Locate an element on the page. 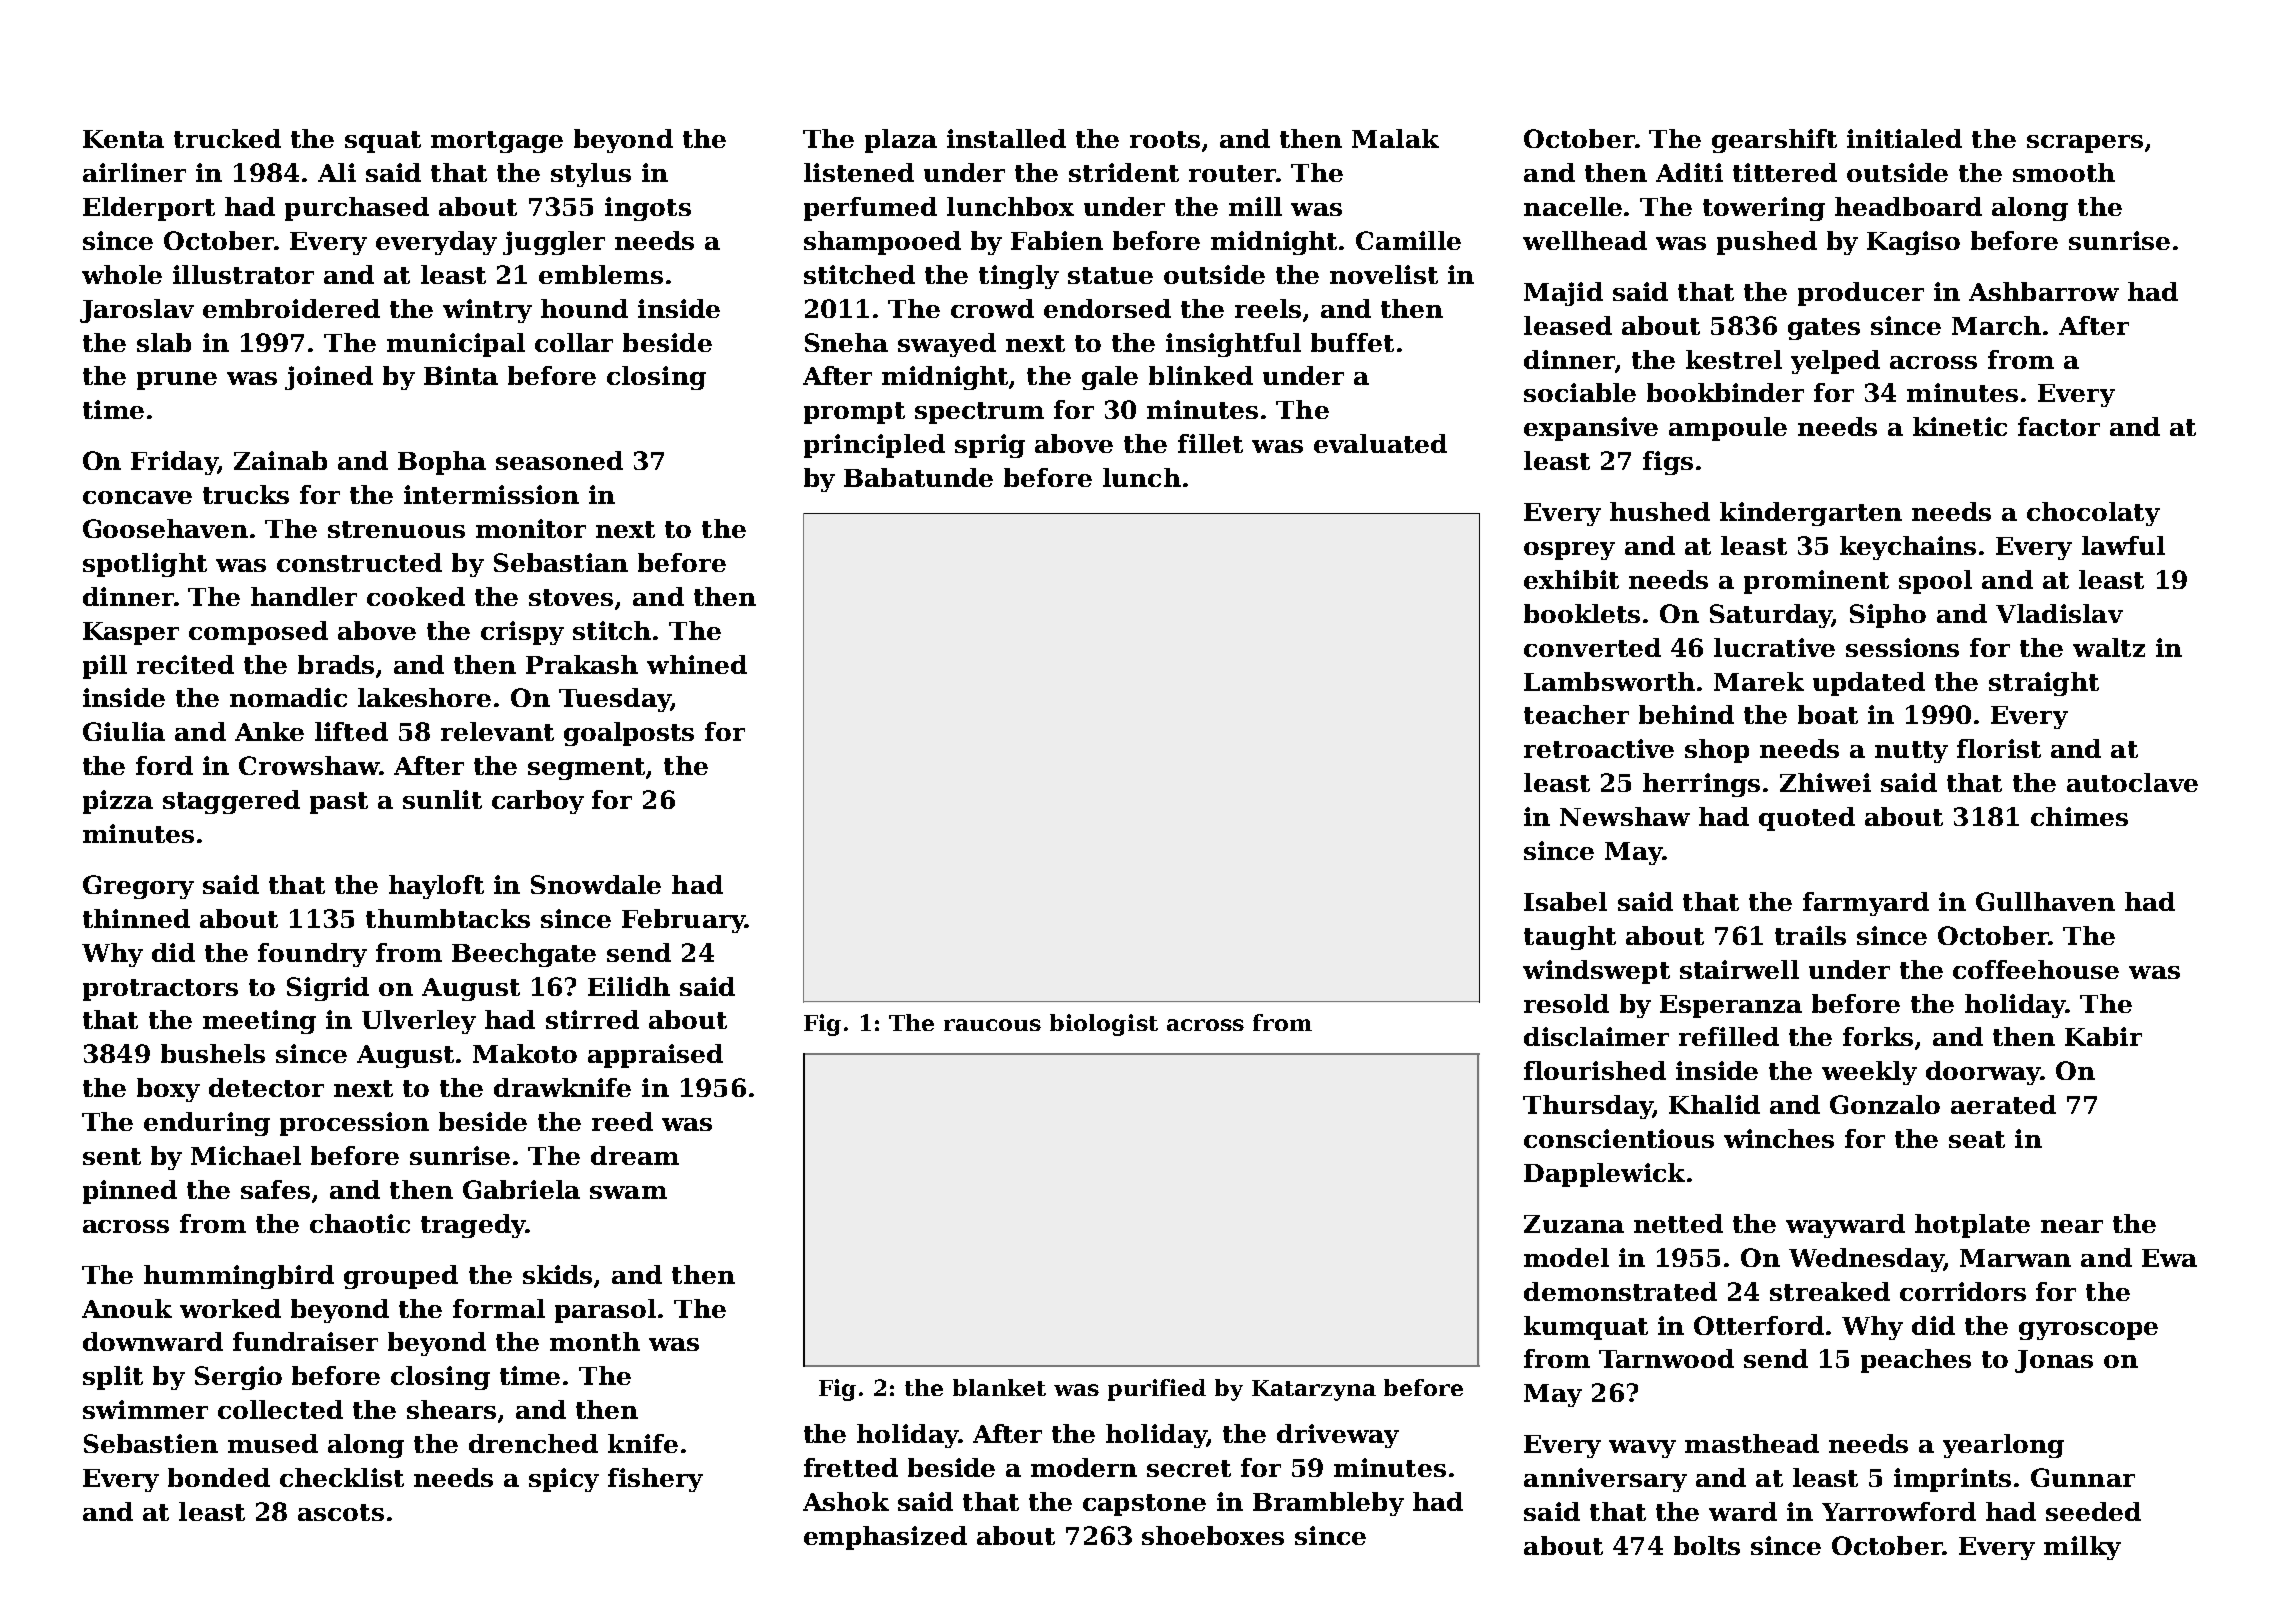 Image resolution: width=2282 pixels, height=1614 pixels. plaza is located at coordinates (901, 141).
